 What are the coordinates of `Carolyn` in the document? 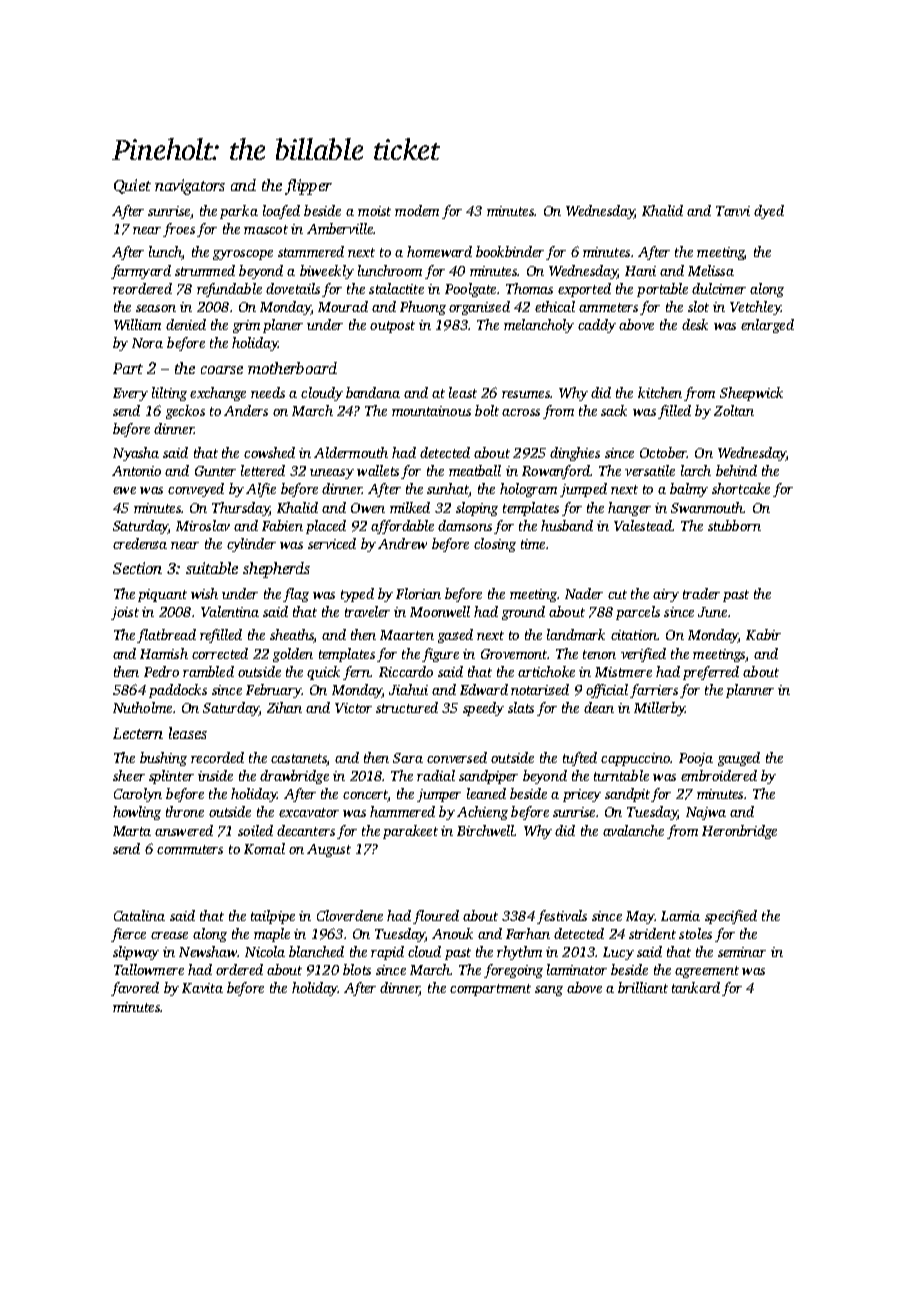 It's located at (138, 795).
